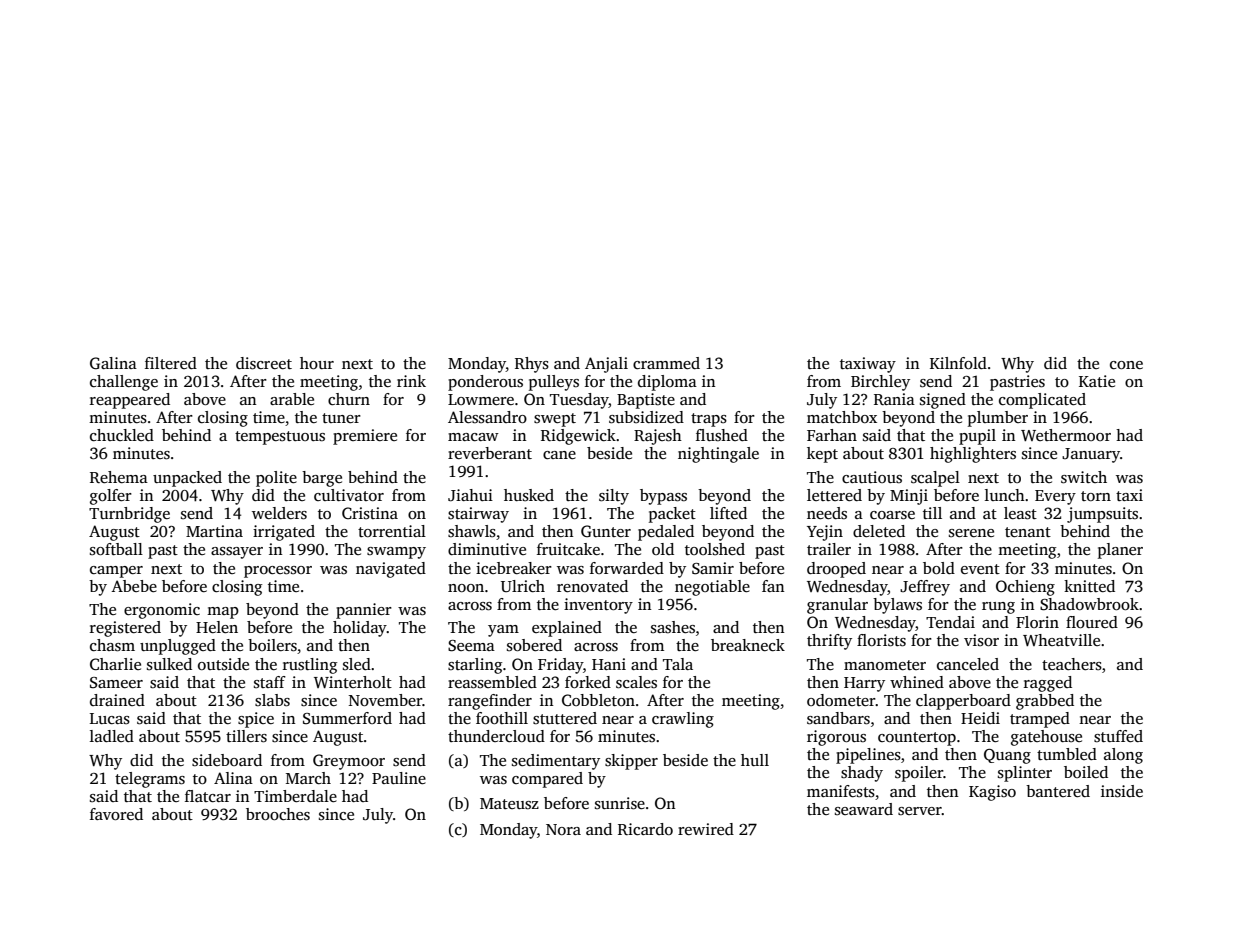  Describe the element at coordinates (264, 363) in the screenshot. I see `discreet` at that location.
